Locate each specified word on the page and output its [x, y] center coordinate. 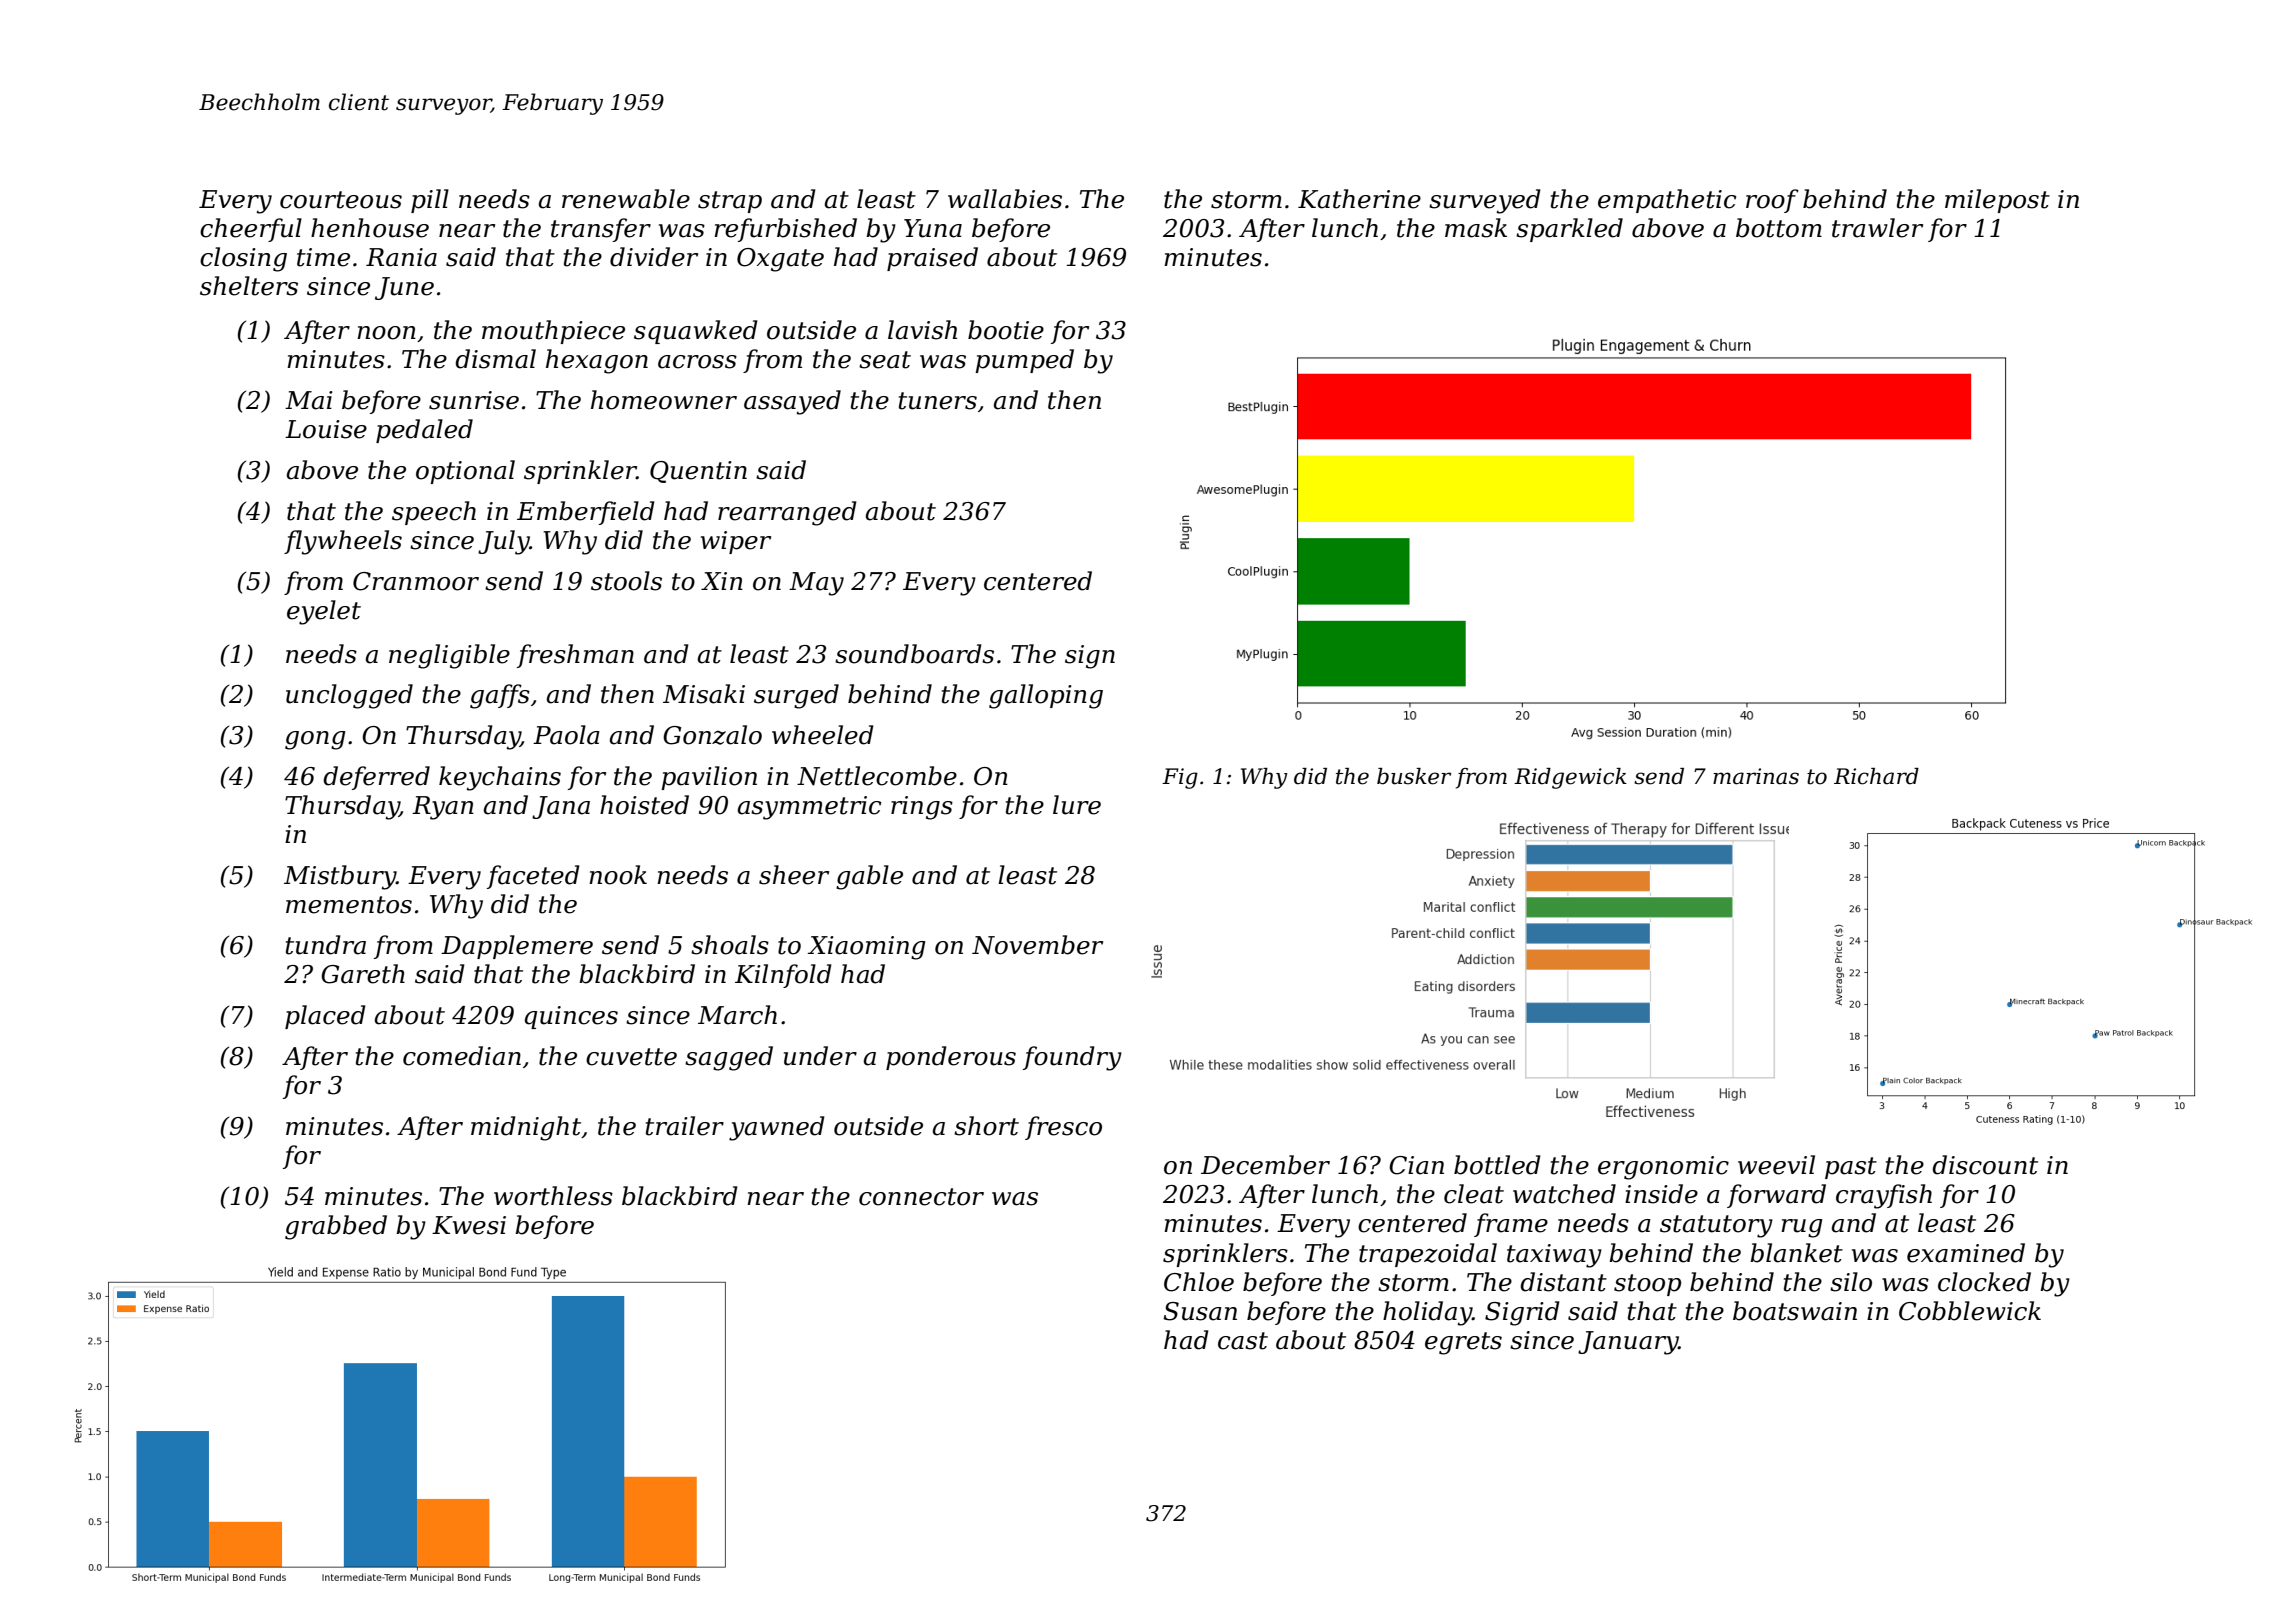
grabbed [336, 1227]
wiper [736, 542]
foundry [1072, 1058]
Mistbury [340, 877]
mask [1476, 228]
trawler [1877, 228]
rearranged [787, 513]
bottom [1779, 228]
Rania [401, 257]
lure [1077, 805]
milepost [1997, 201]
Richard [1876, 776]
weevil [1776, 1165]
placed [325, 1017]
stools [626, 581]
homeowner [664, 400]
